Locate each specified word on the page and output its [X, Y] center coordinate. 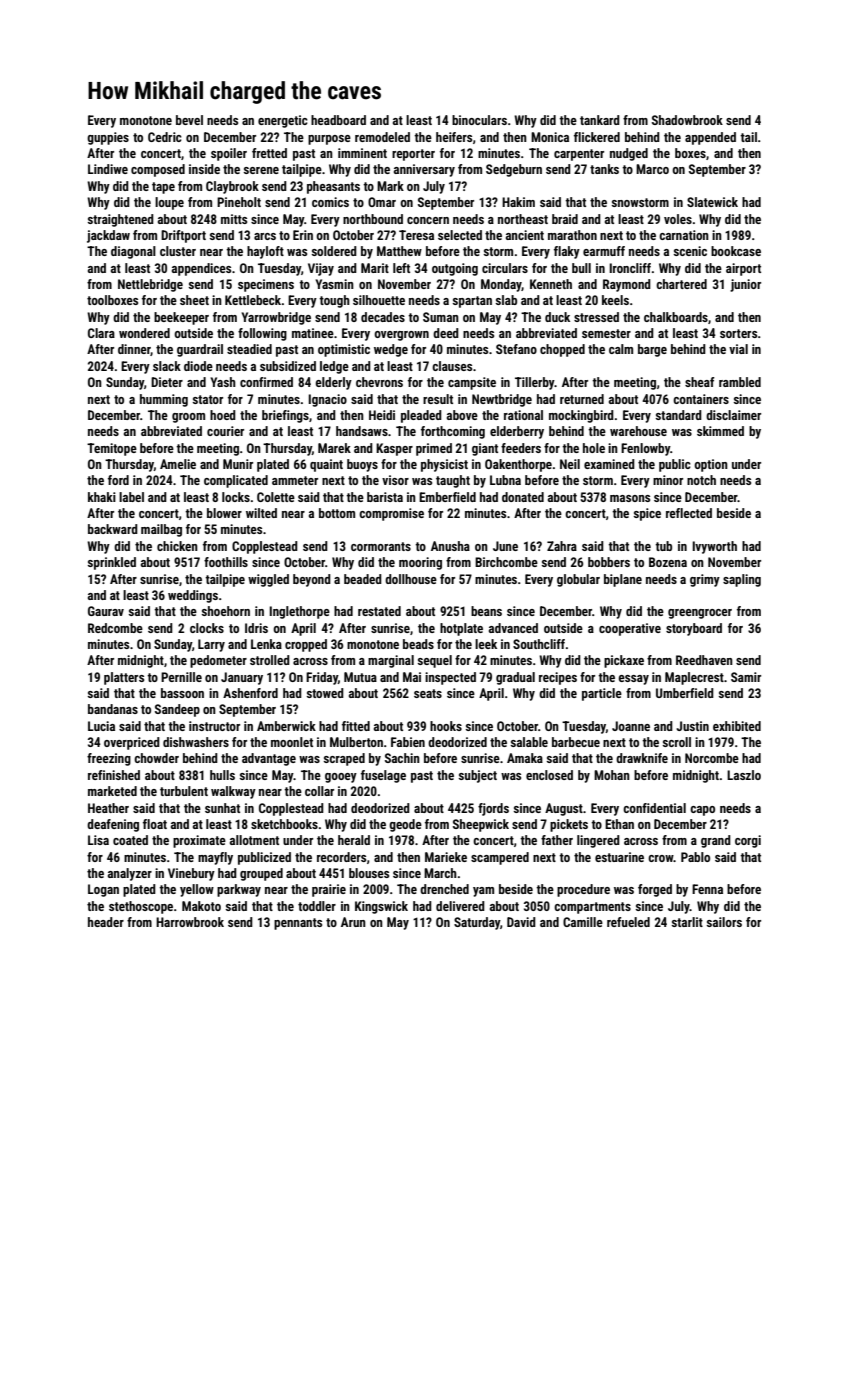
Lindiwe [108, 169]
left [401, 268]
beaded [363, 579]
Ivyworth [714, 547]
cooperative [630, 629]
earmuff [604, 251]
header [106, 922]
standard [679, 415]
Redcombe [115, 628]
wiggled [268, 580]
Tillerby [535, 383]
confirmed [266, 382]
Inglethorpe [299, 612]
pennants [298, 924]
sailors [724, 922]
